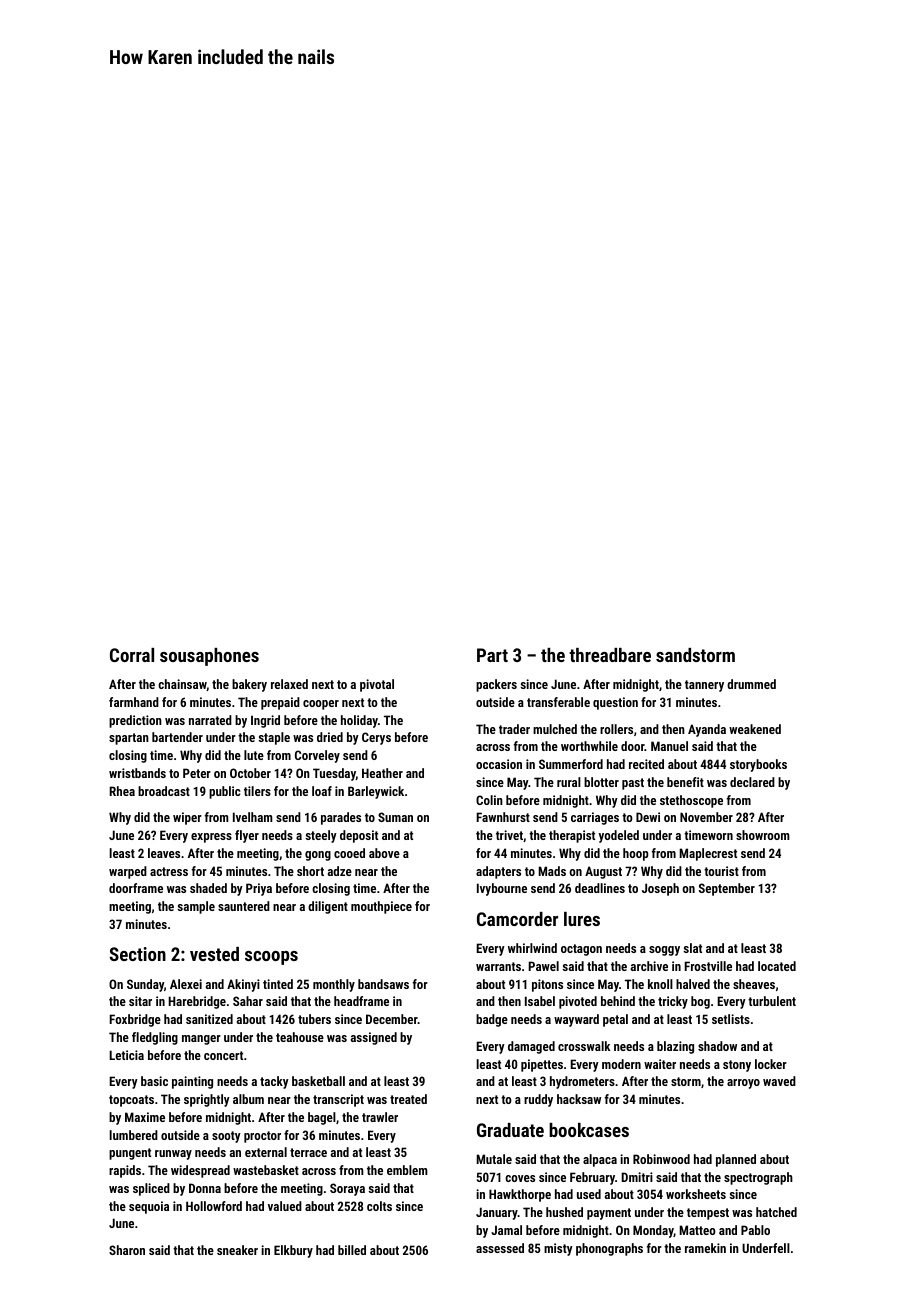 The height and width of the screenshot is (1316, 908). Describe the element at coordinates (209, 657) in the screenshot. I see `sousaphones` at that location.
